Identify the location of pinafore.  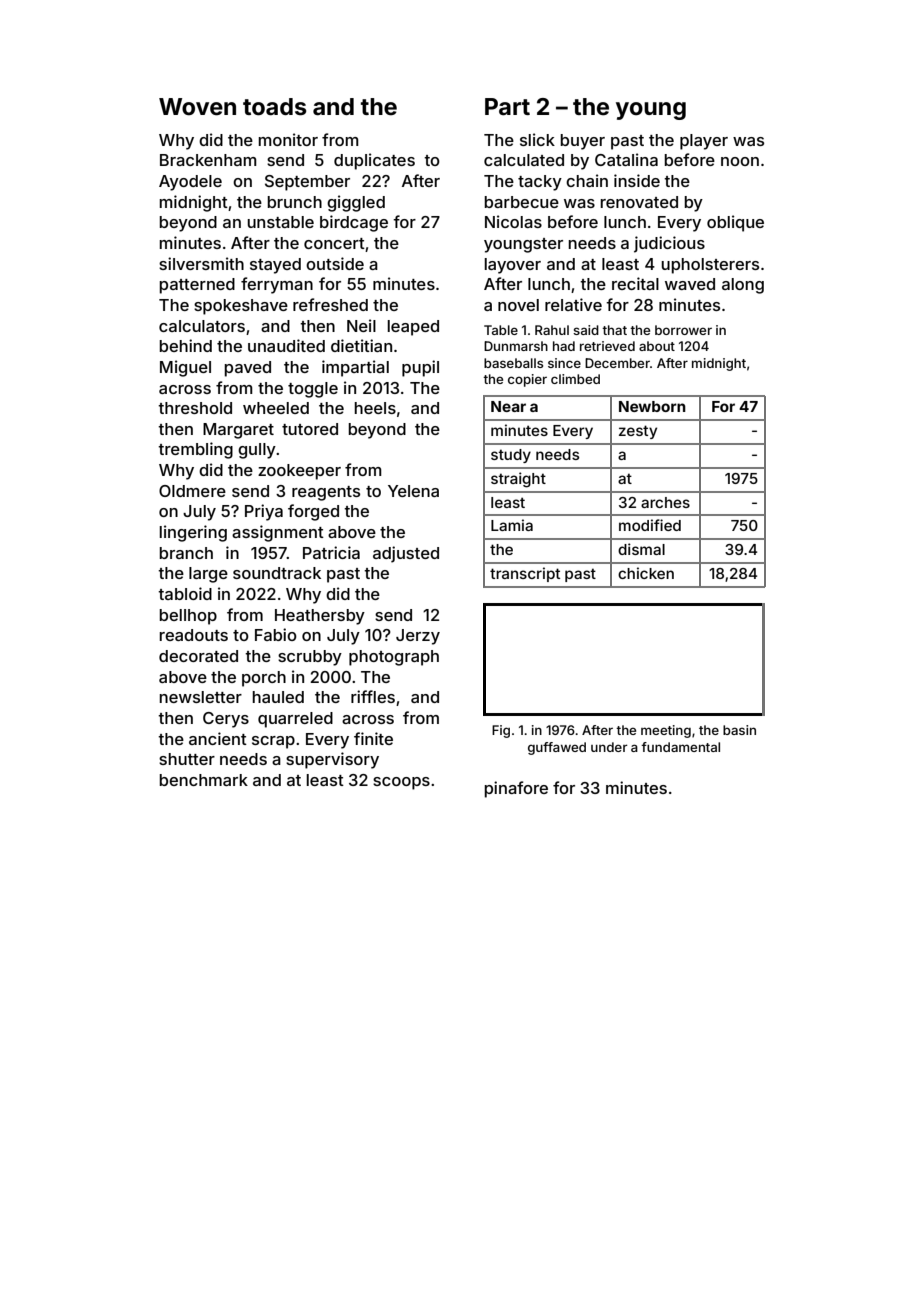
(516, 789).
